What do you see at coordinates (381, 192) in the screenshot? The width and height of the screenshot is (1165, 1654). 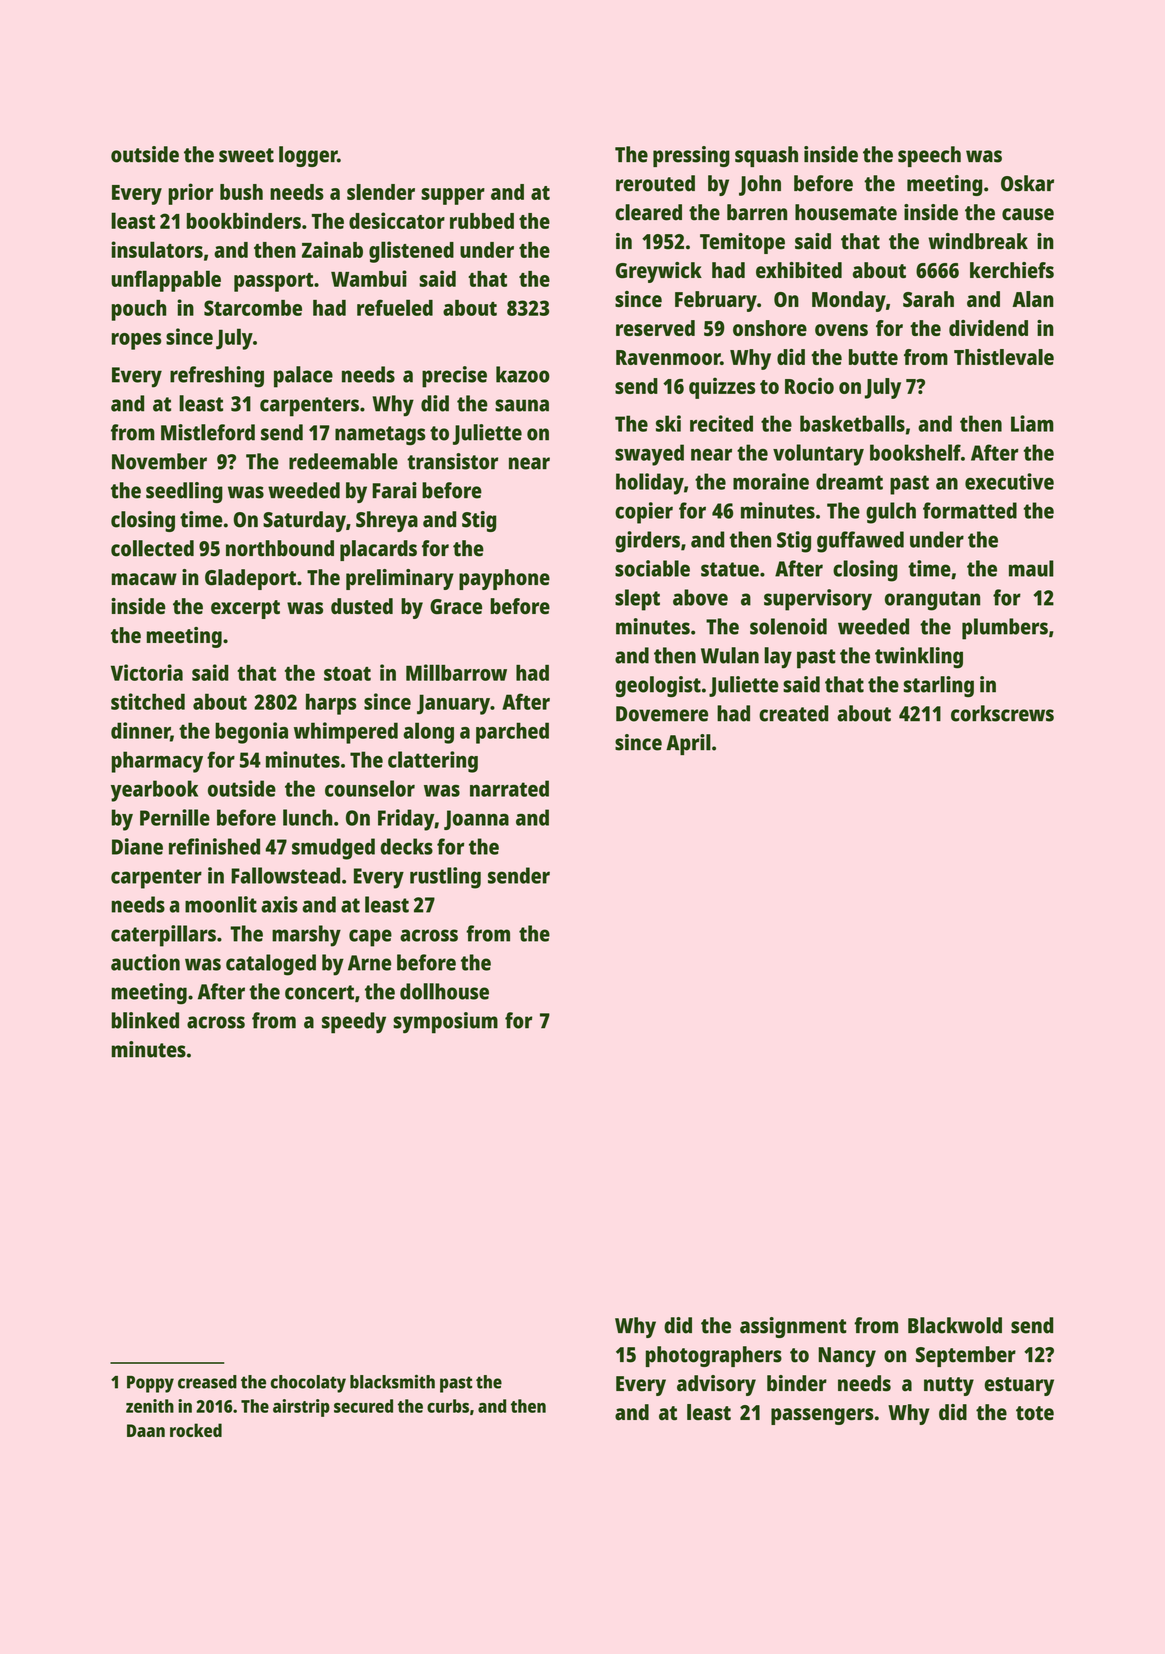 I see `slender` at bounding box center [381, 192].
